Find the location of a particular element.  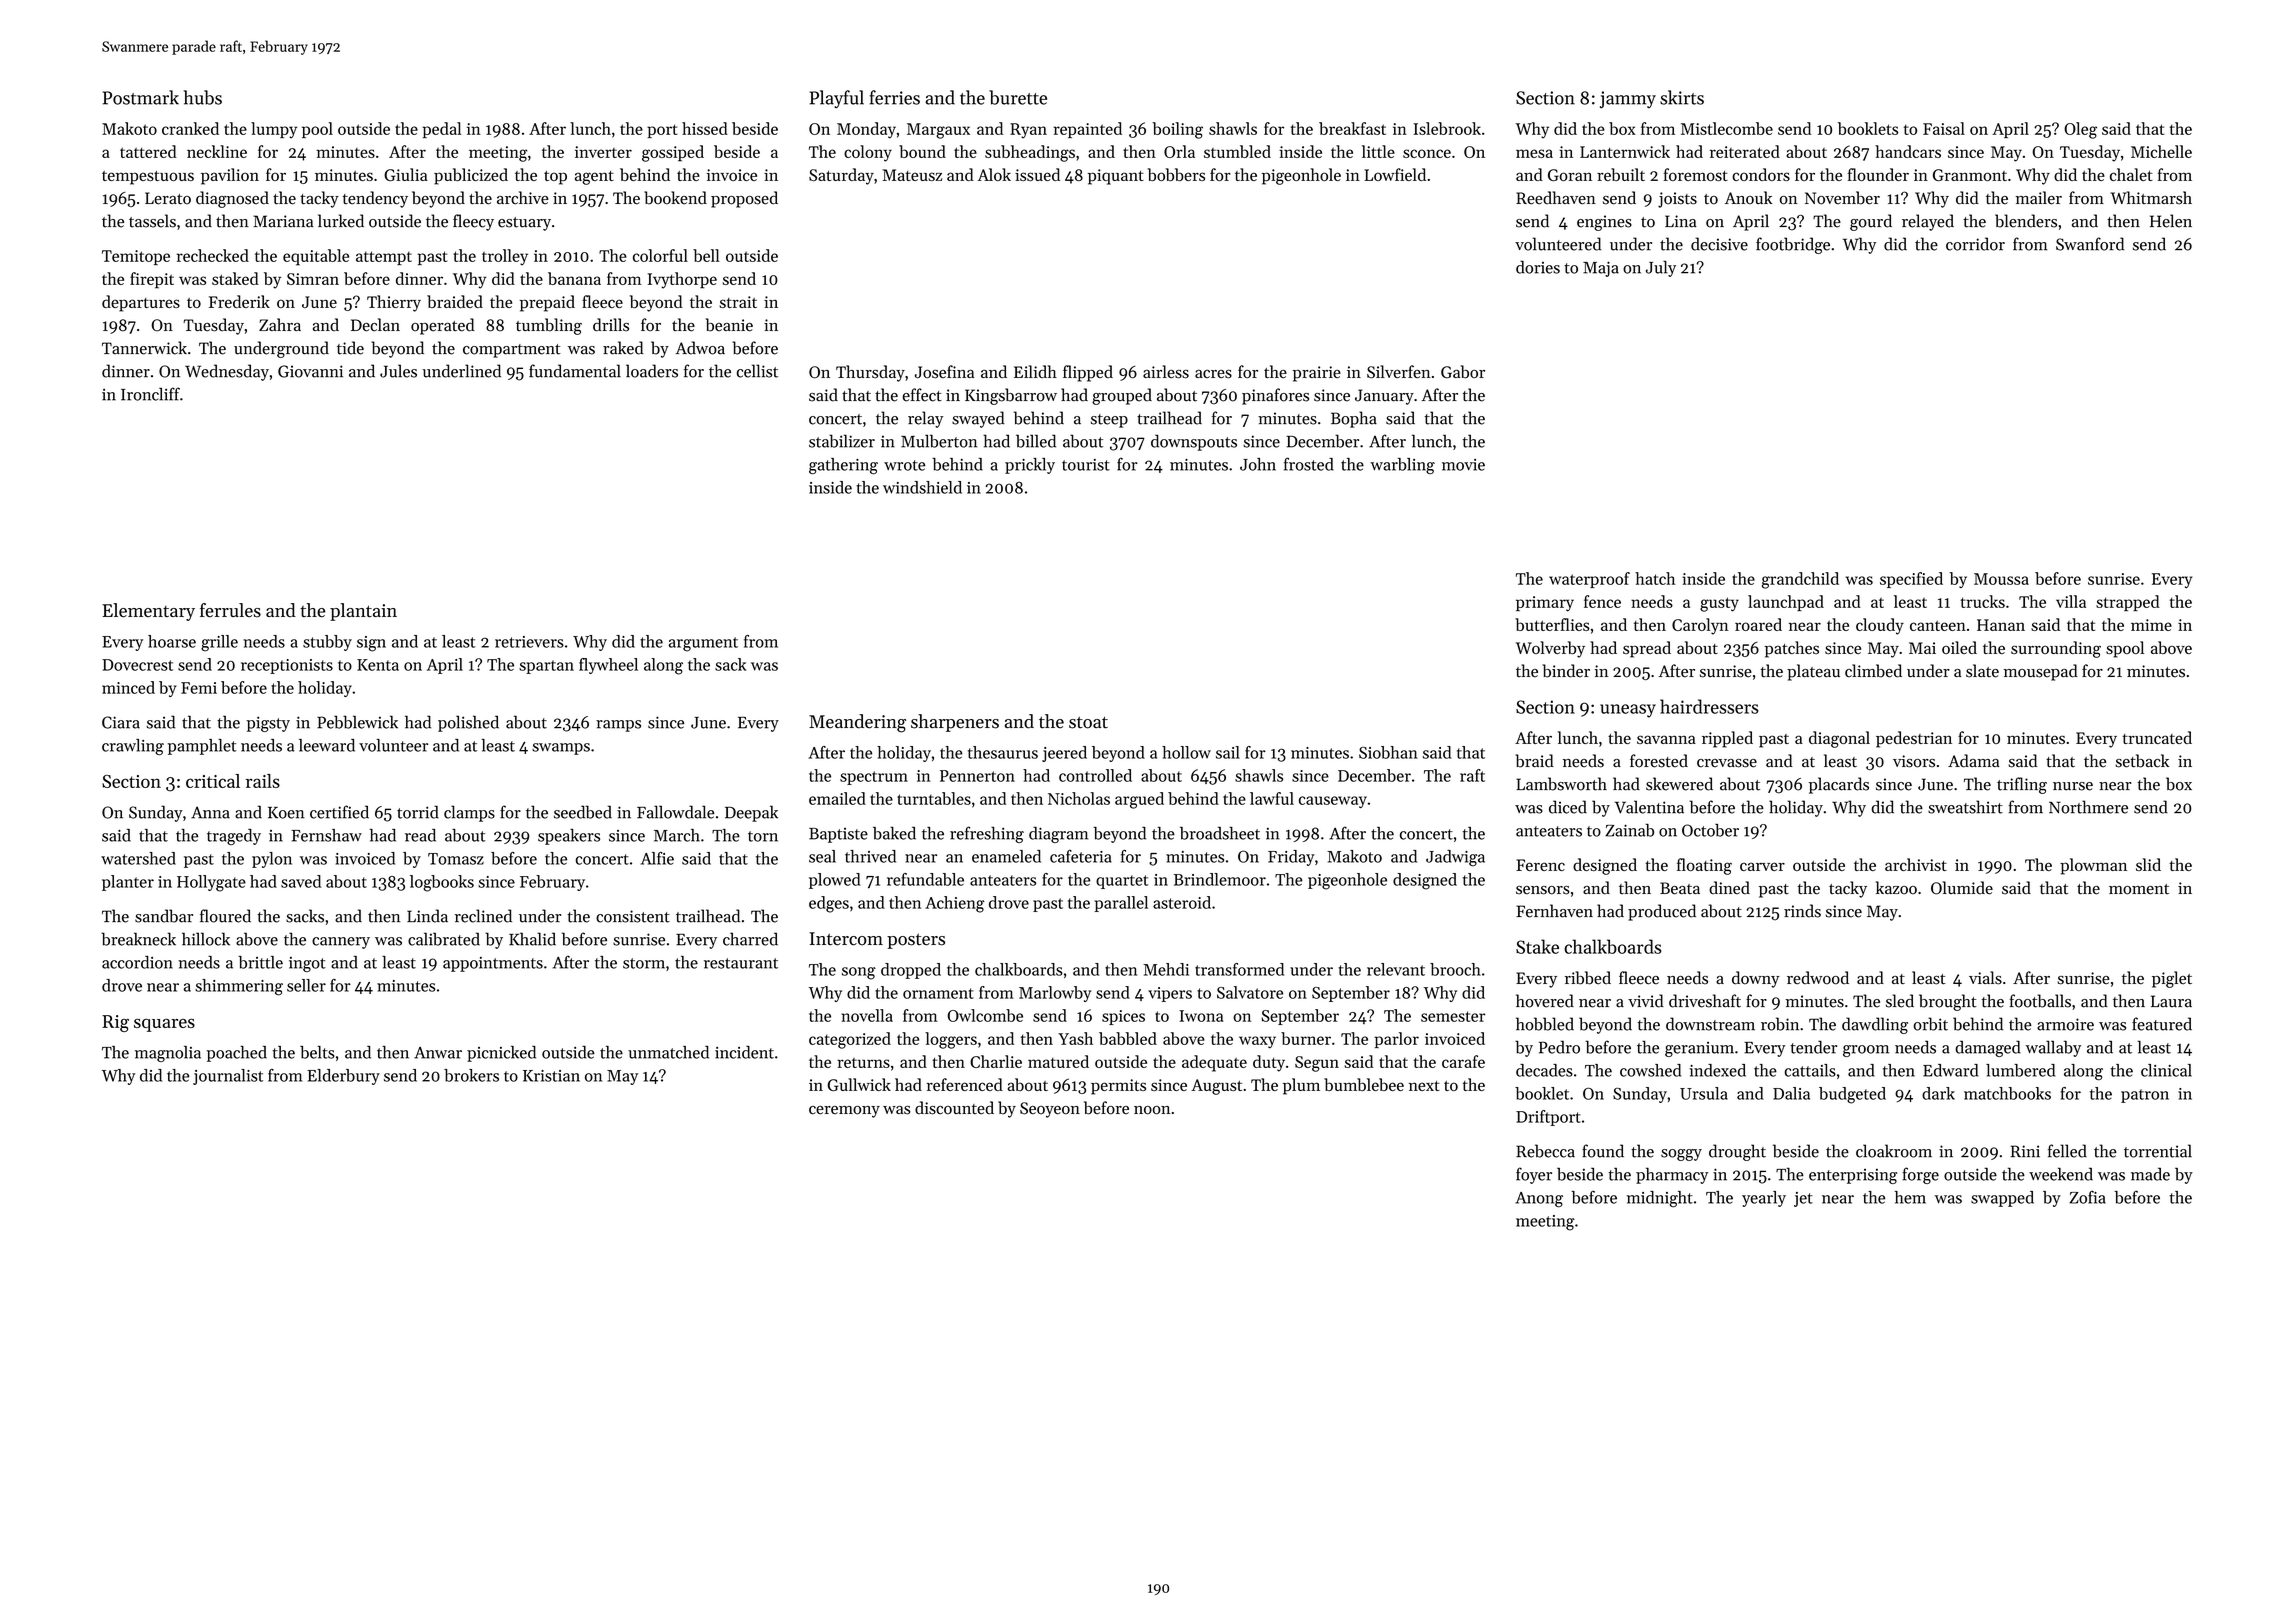

breakfast is located at coordinates (1352, 128).
